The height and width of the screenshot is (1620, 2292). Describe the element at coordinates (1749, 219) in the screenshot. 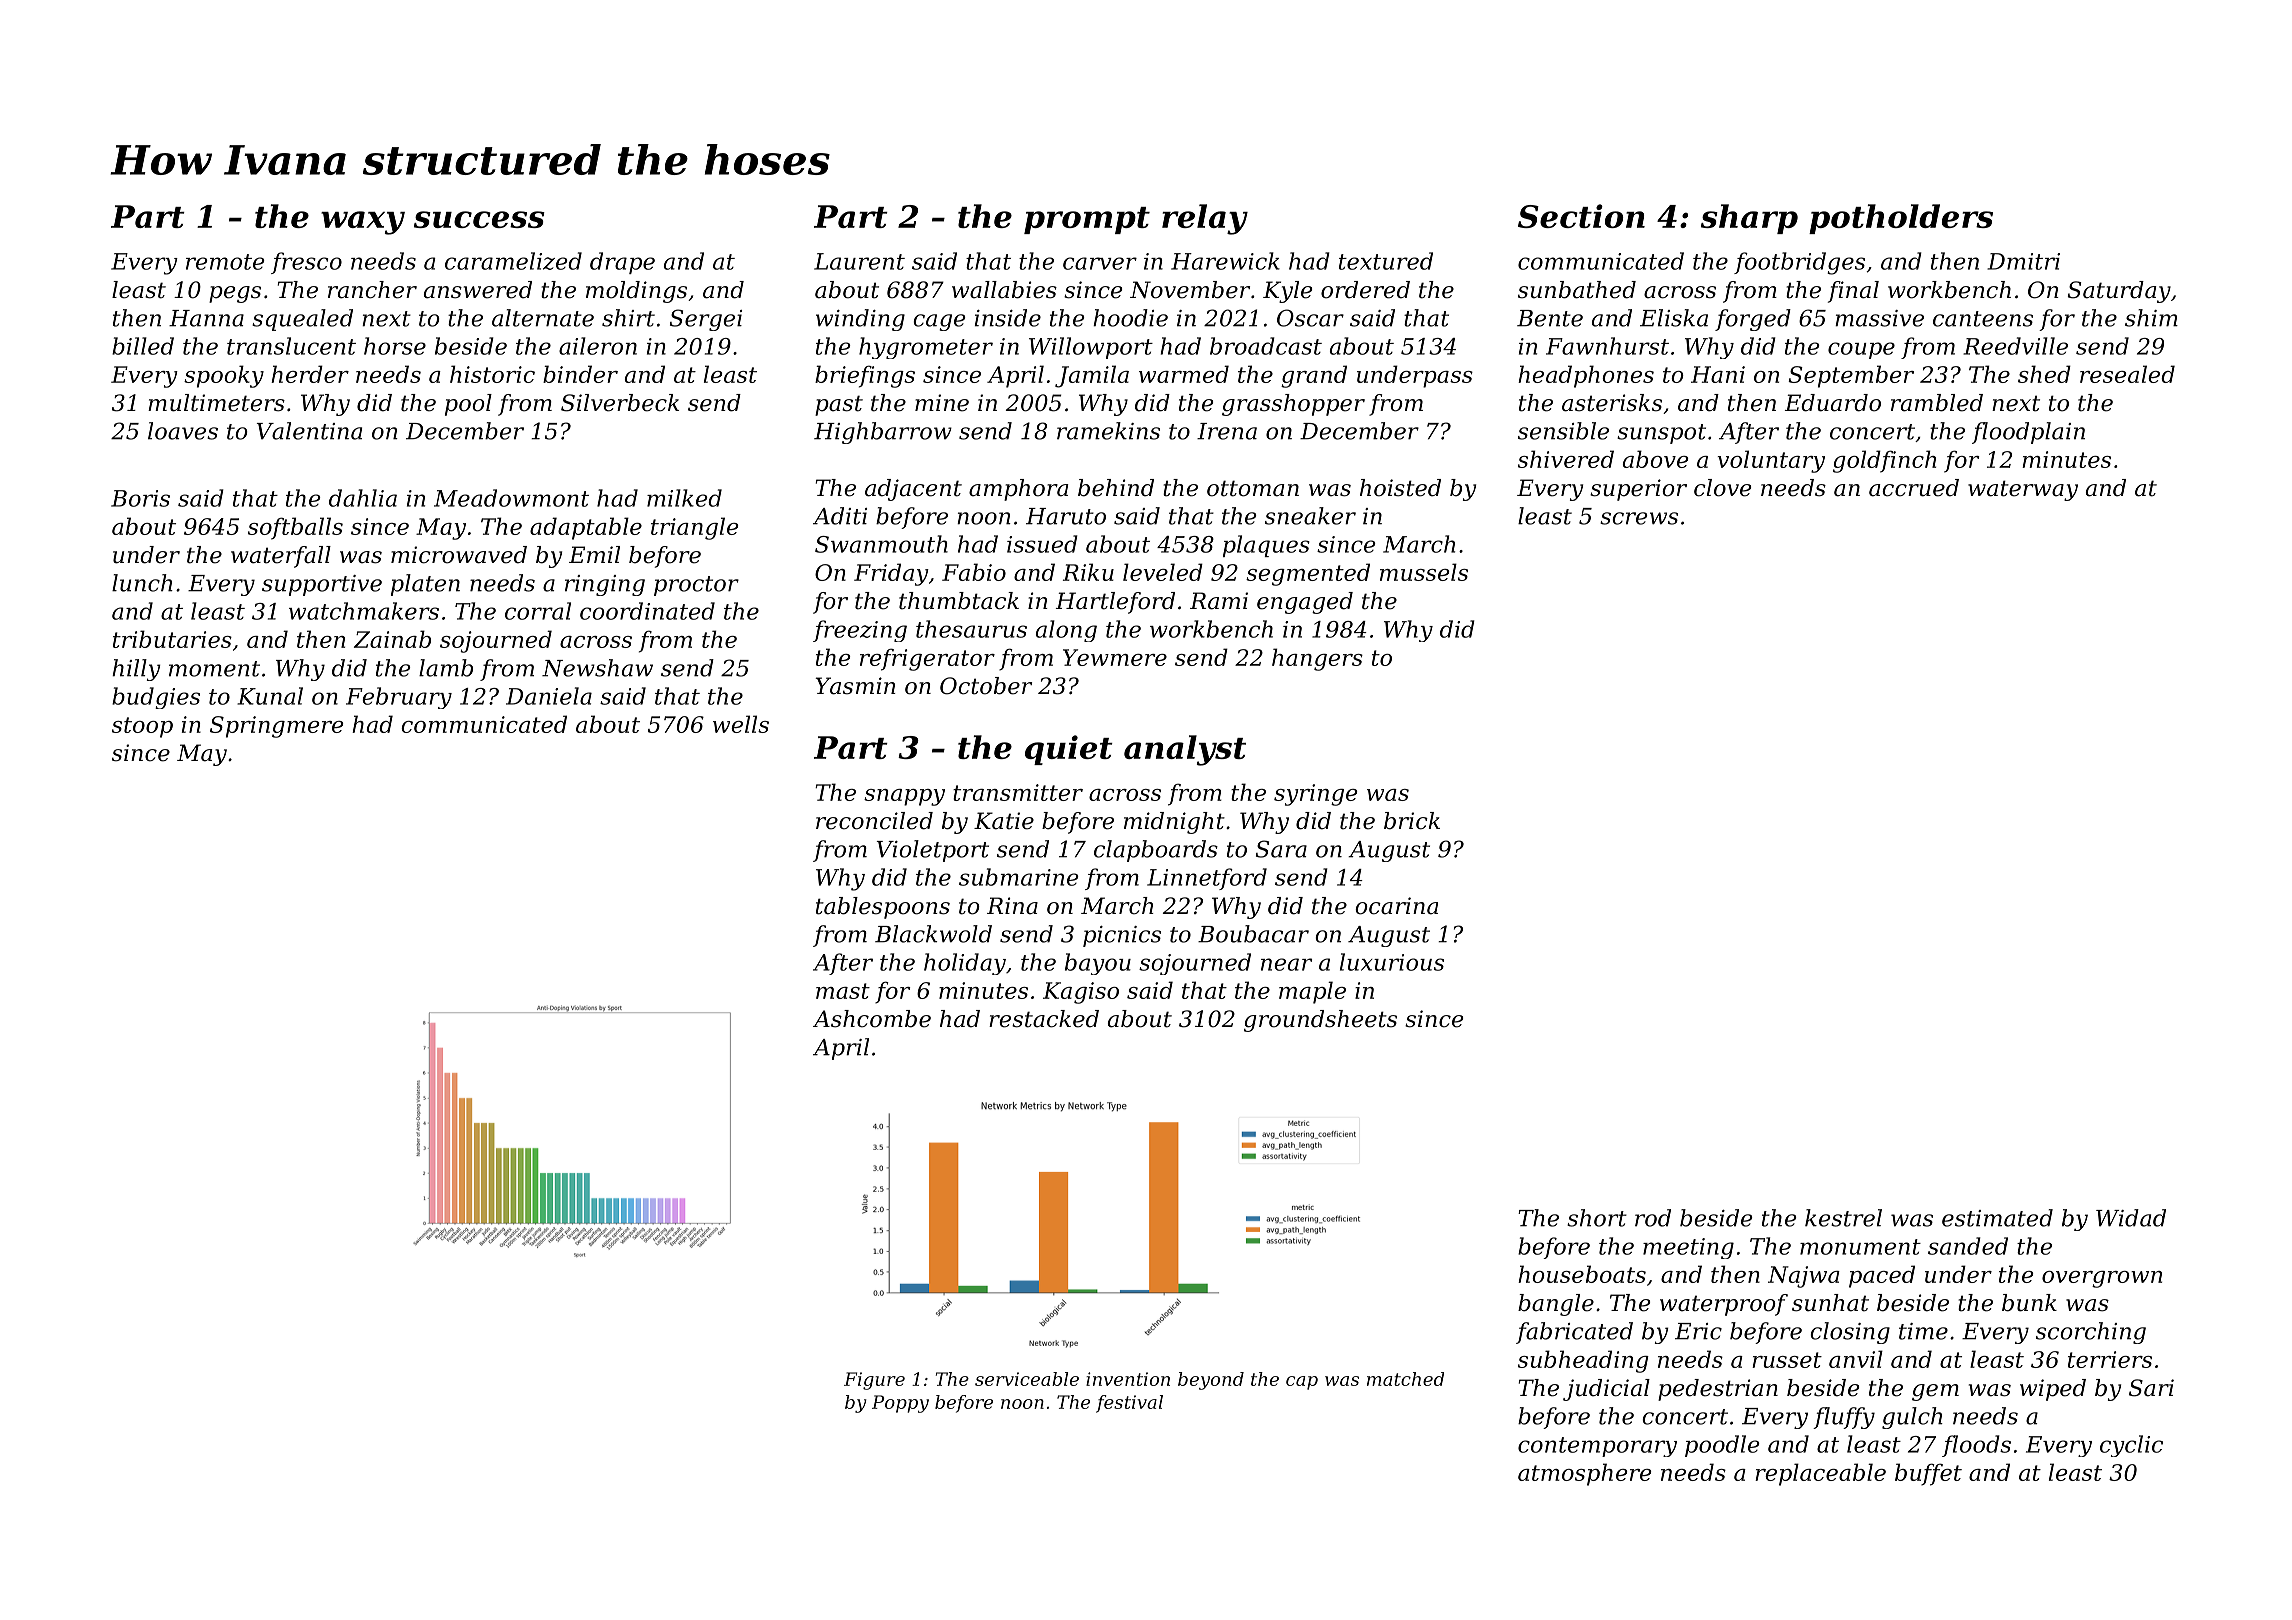

I see `sharp` at that location.
